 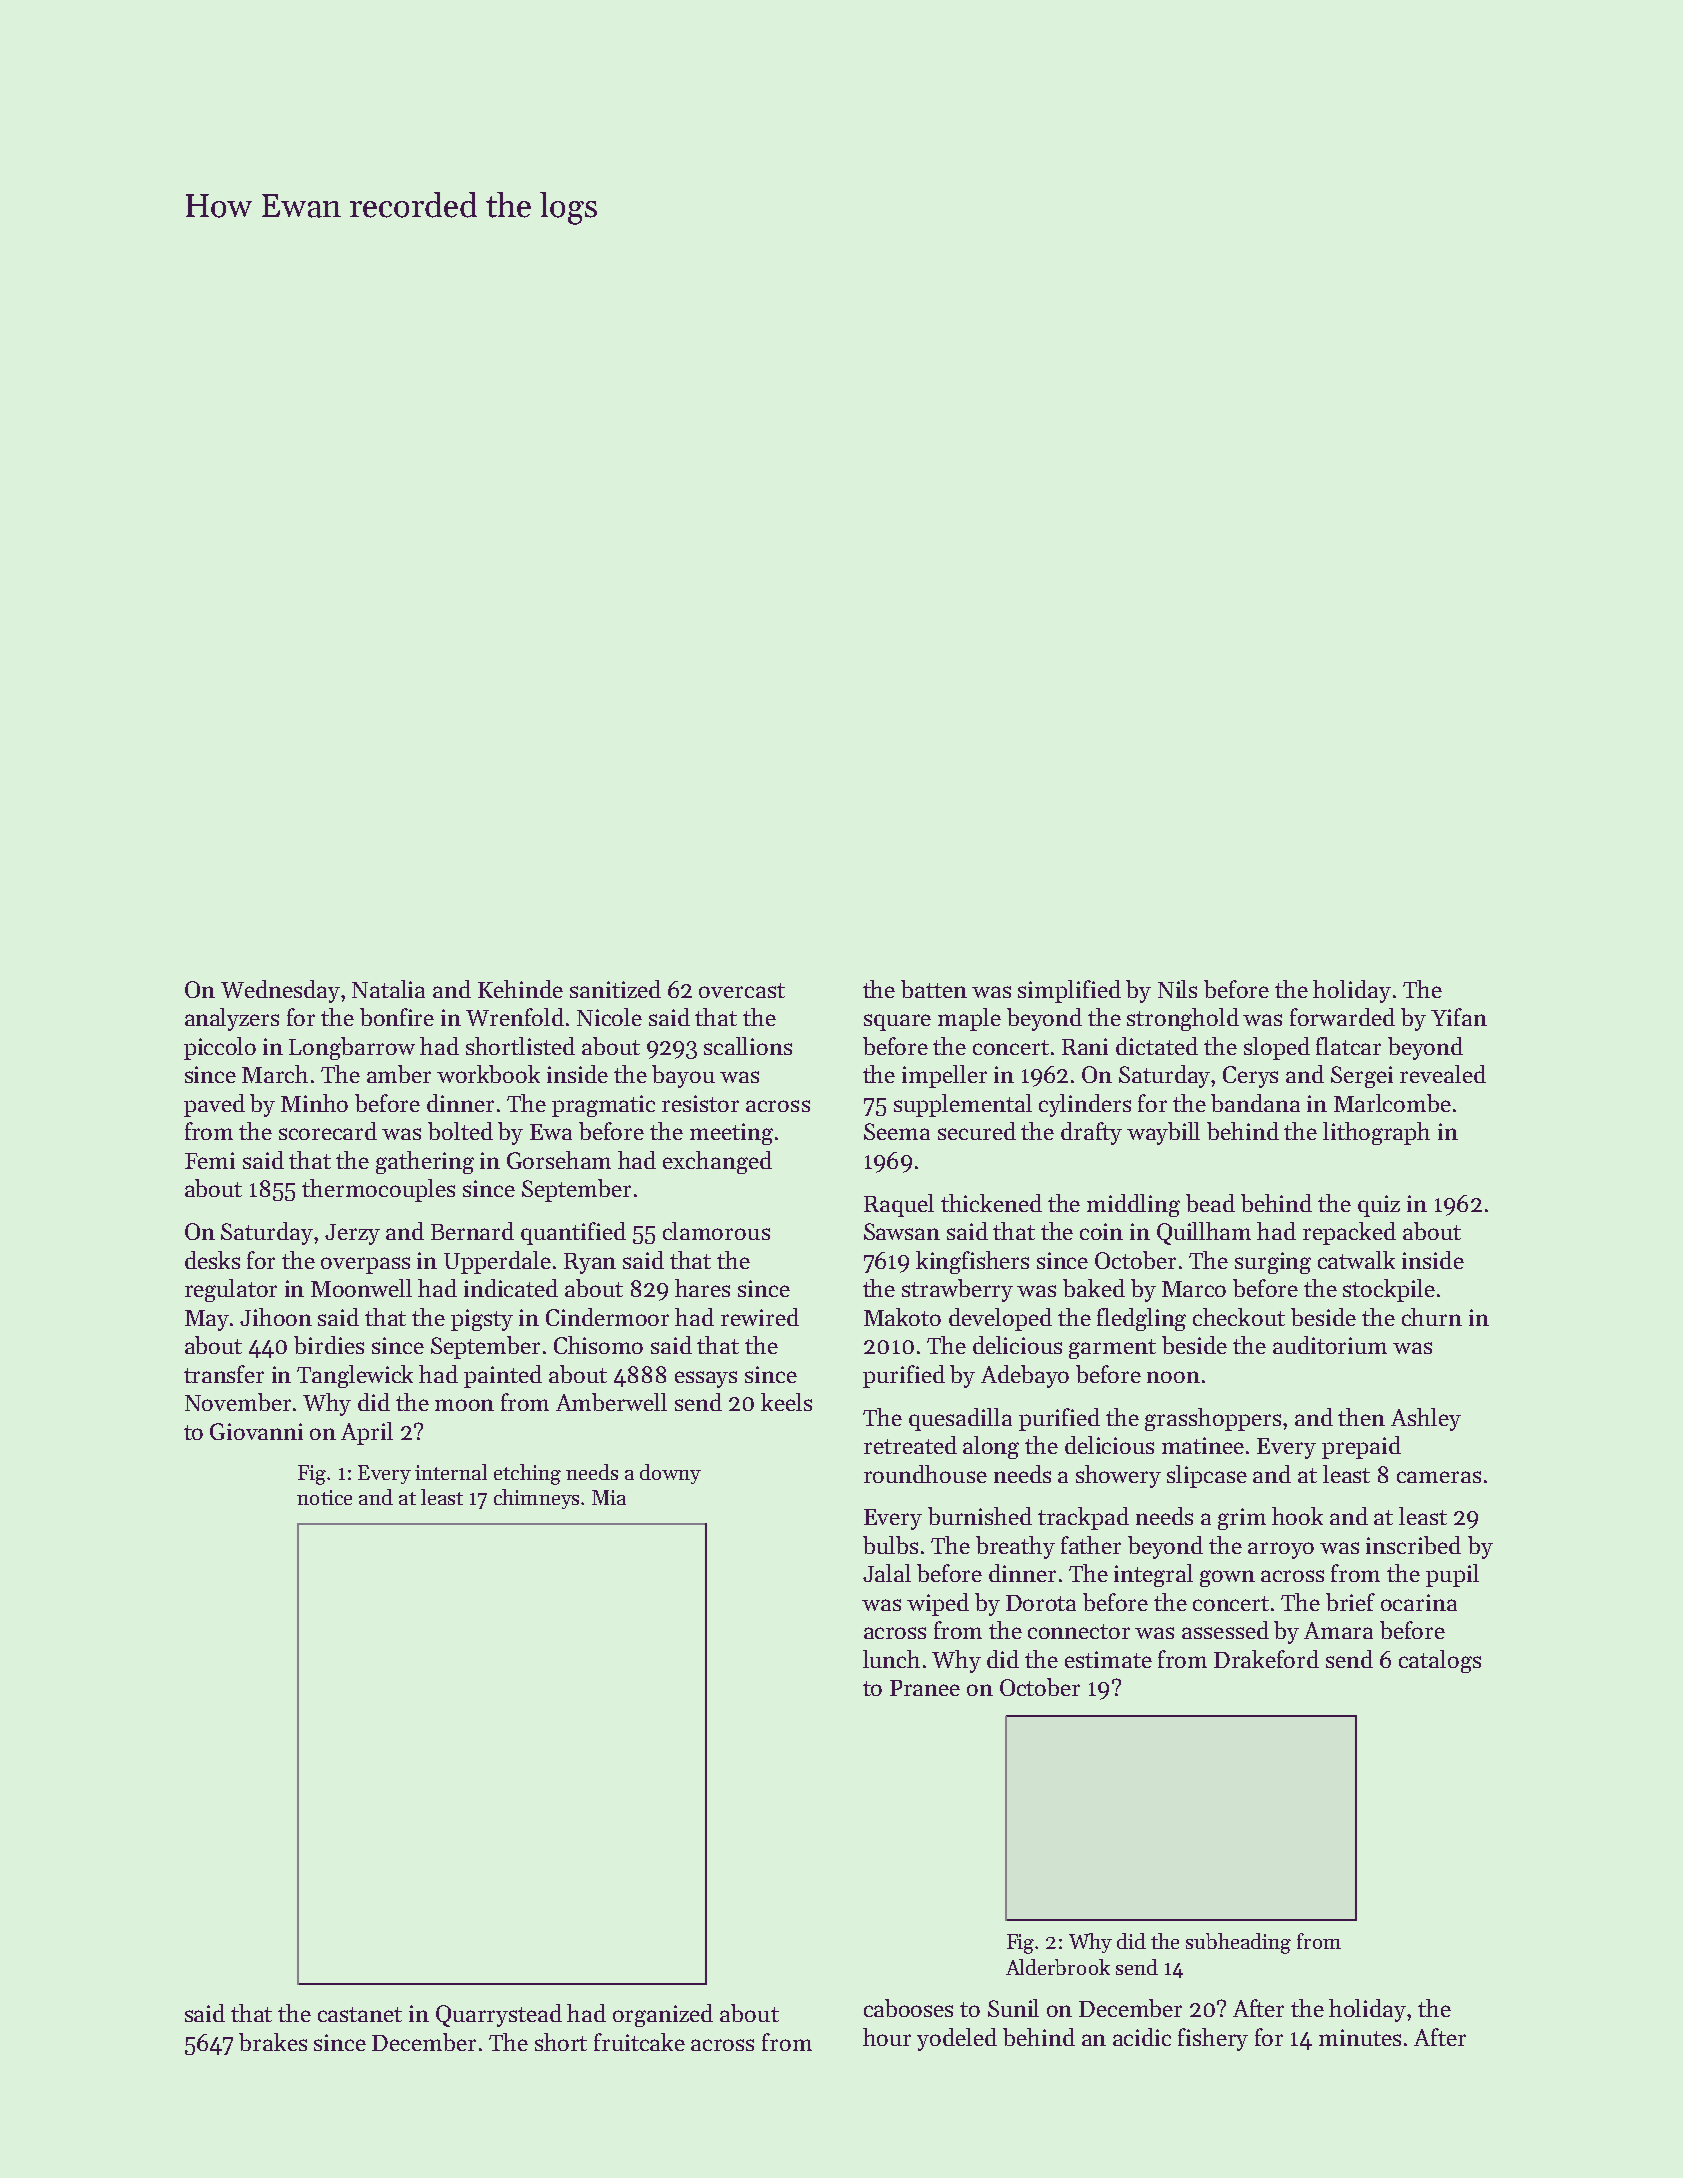 I want to click on organized, so click(x=663, y=2015).
